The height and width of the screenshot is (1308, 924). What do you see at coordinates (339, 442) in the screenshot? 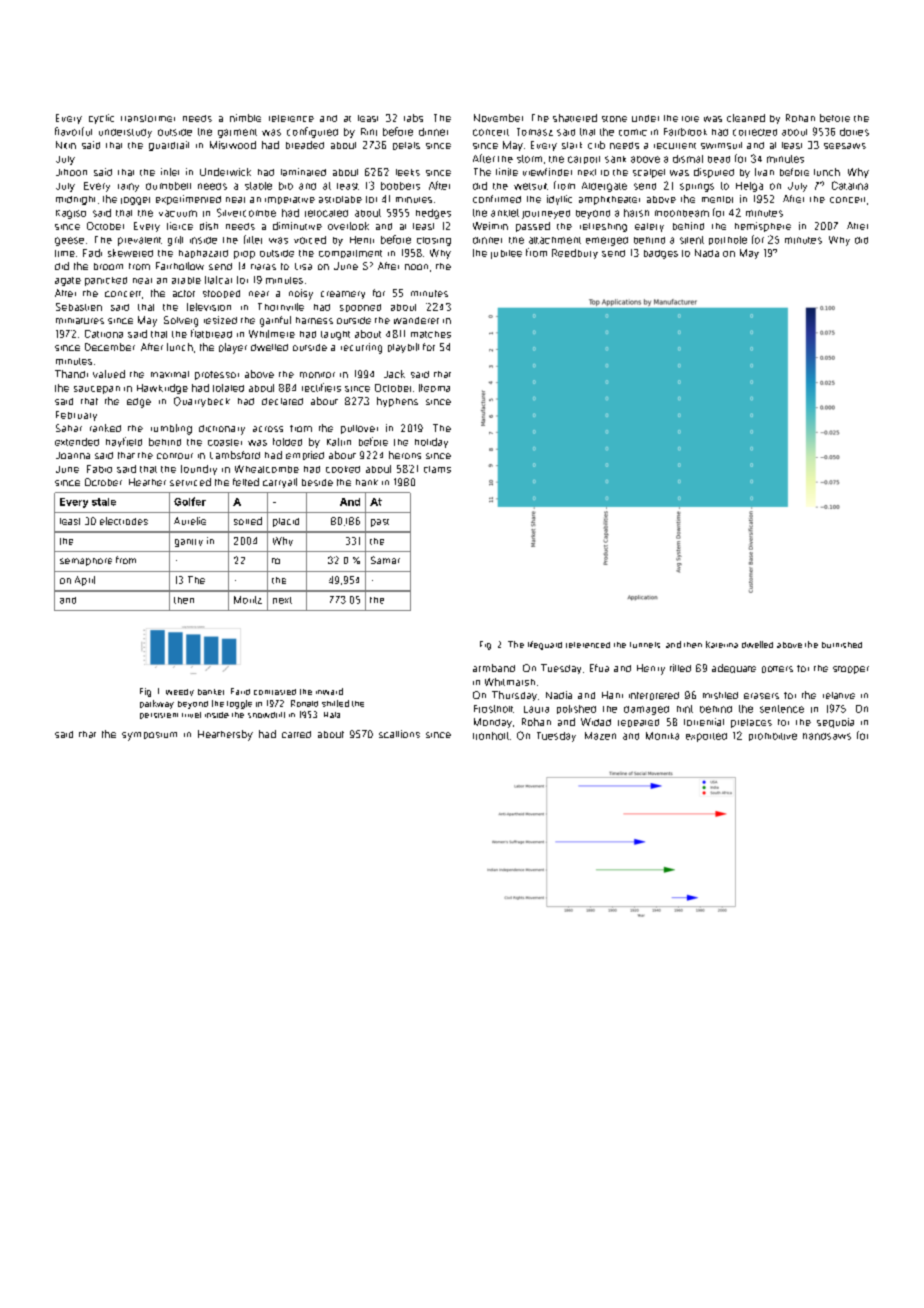
I see `Katrin` at bounding box center [339, 442].
